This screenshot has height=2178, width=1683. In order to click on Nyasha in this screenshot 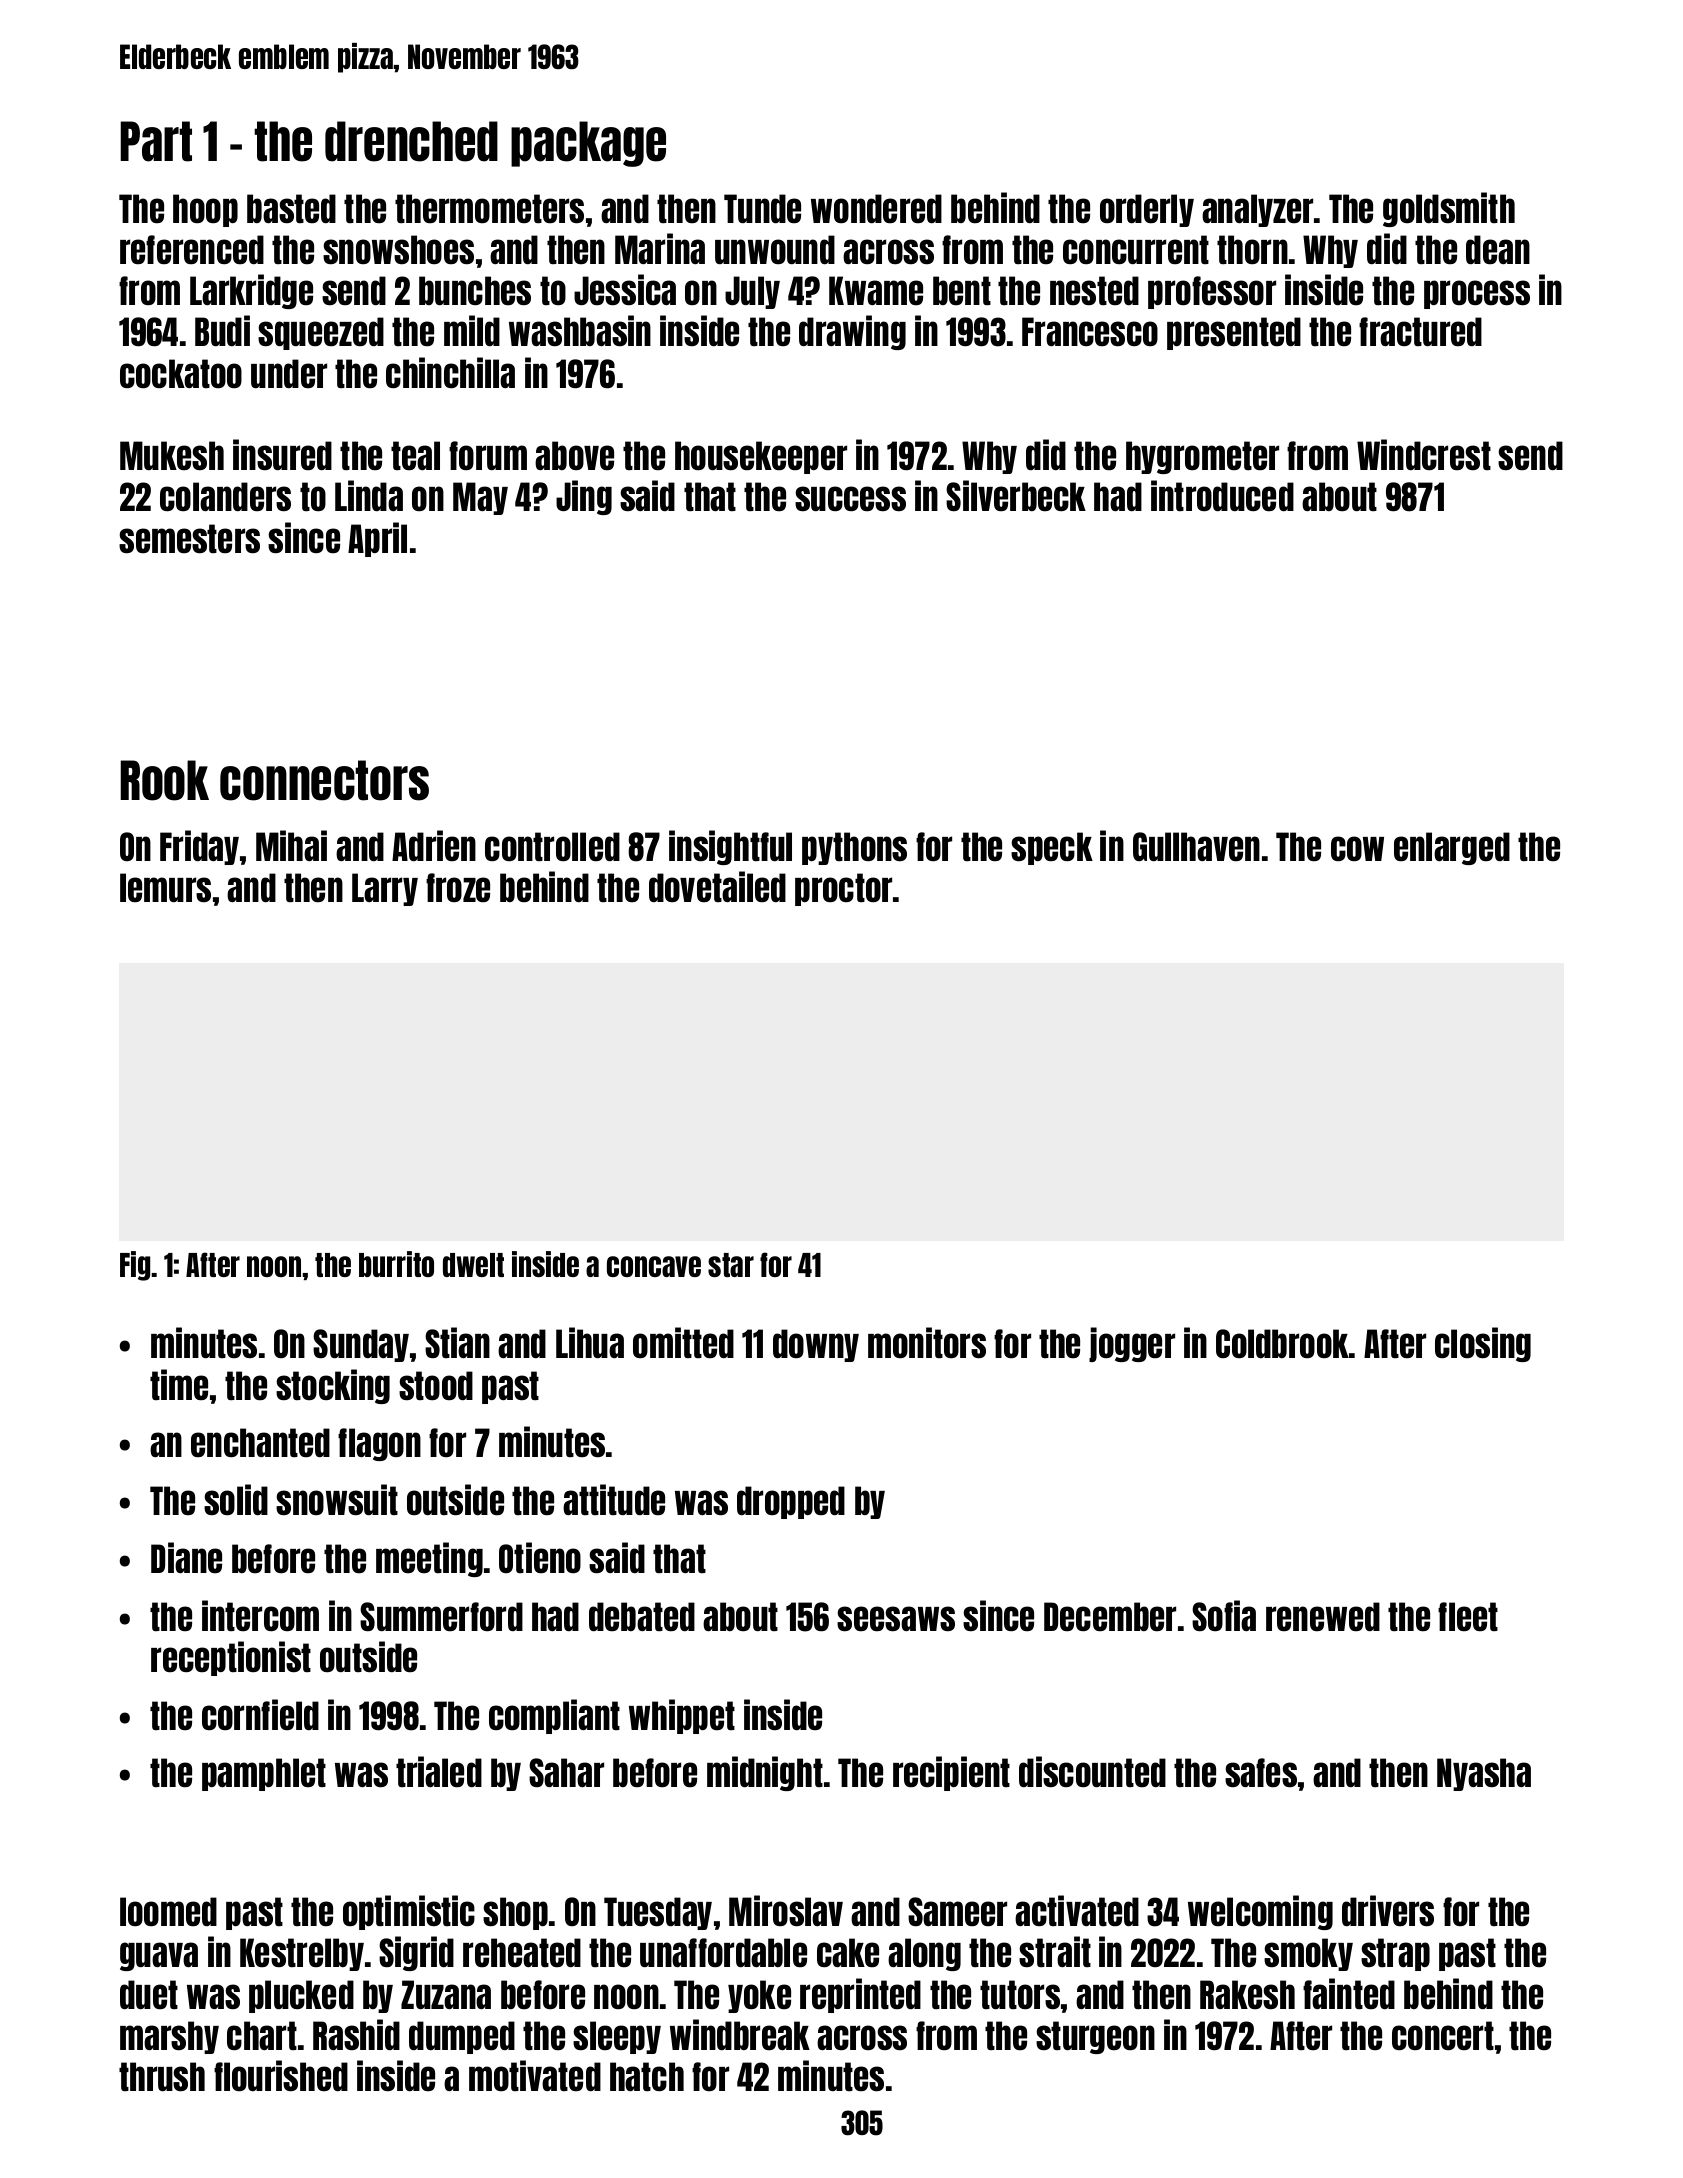, I will do `click(1484, 1774)`.
